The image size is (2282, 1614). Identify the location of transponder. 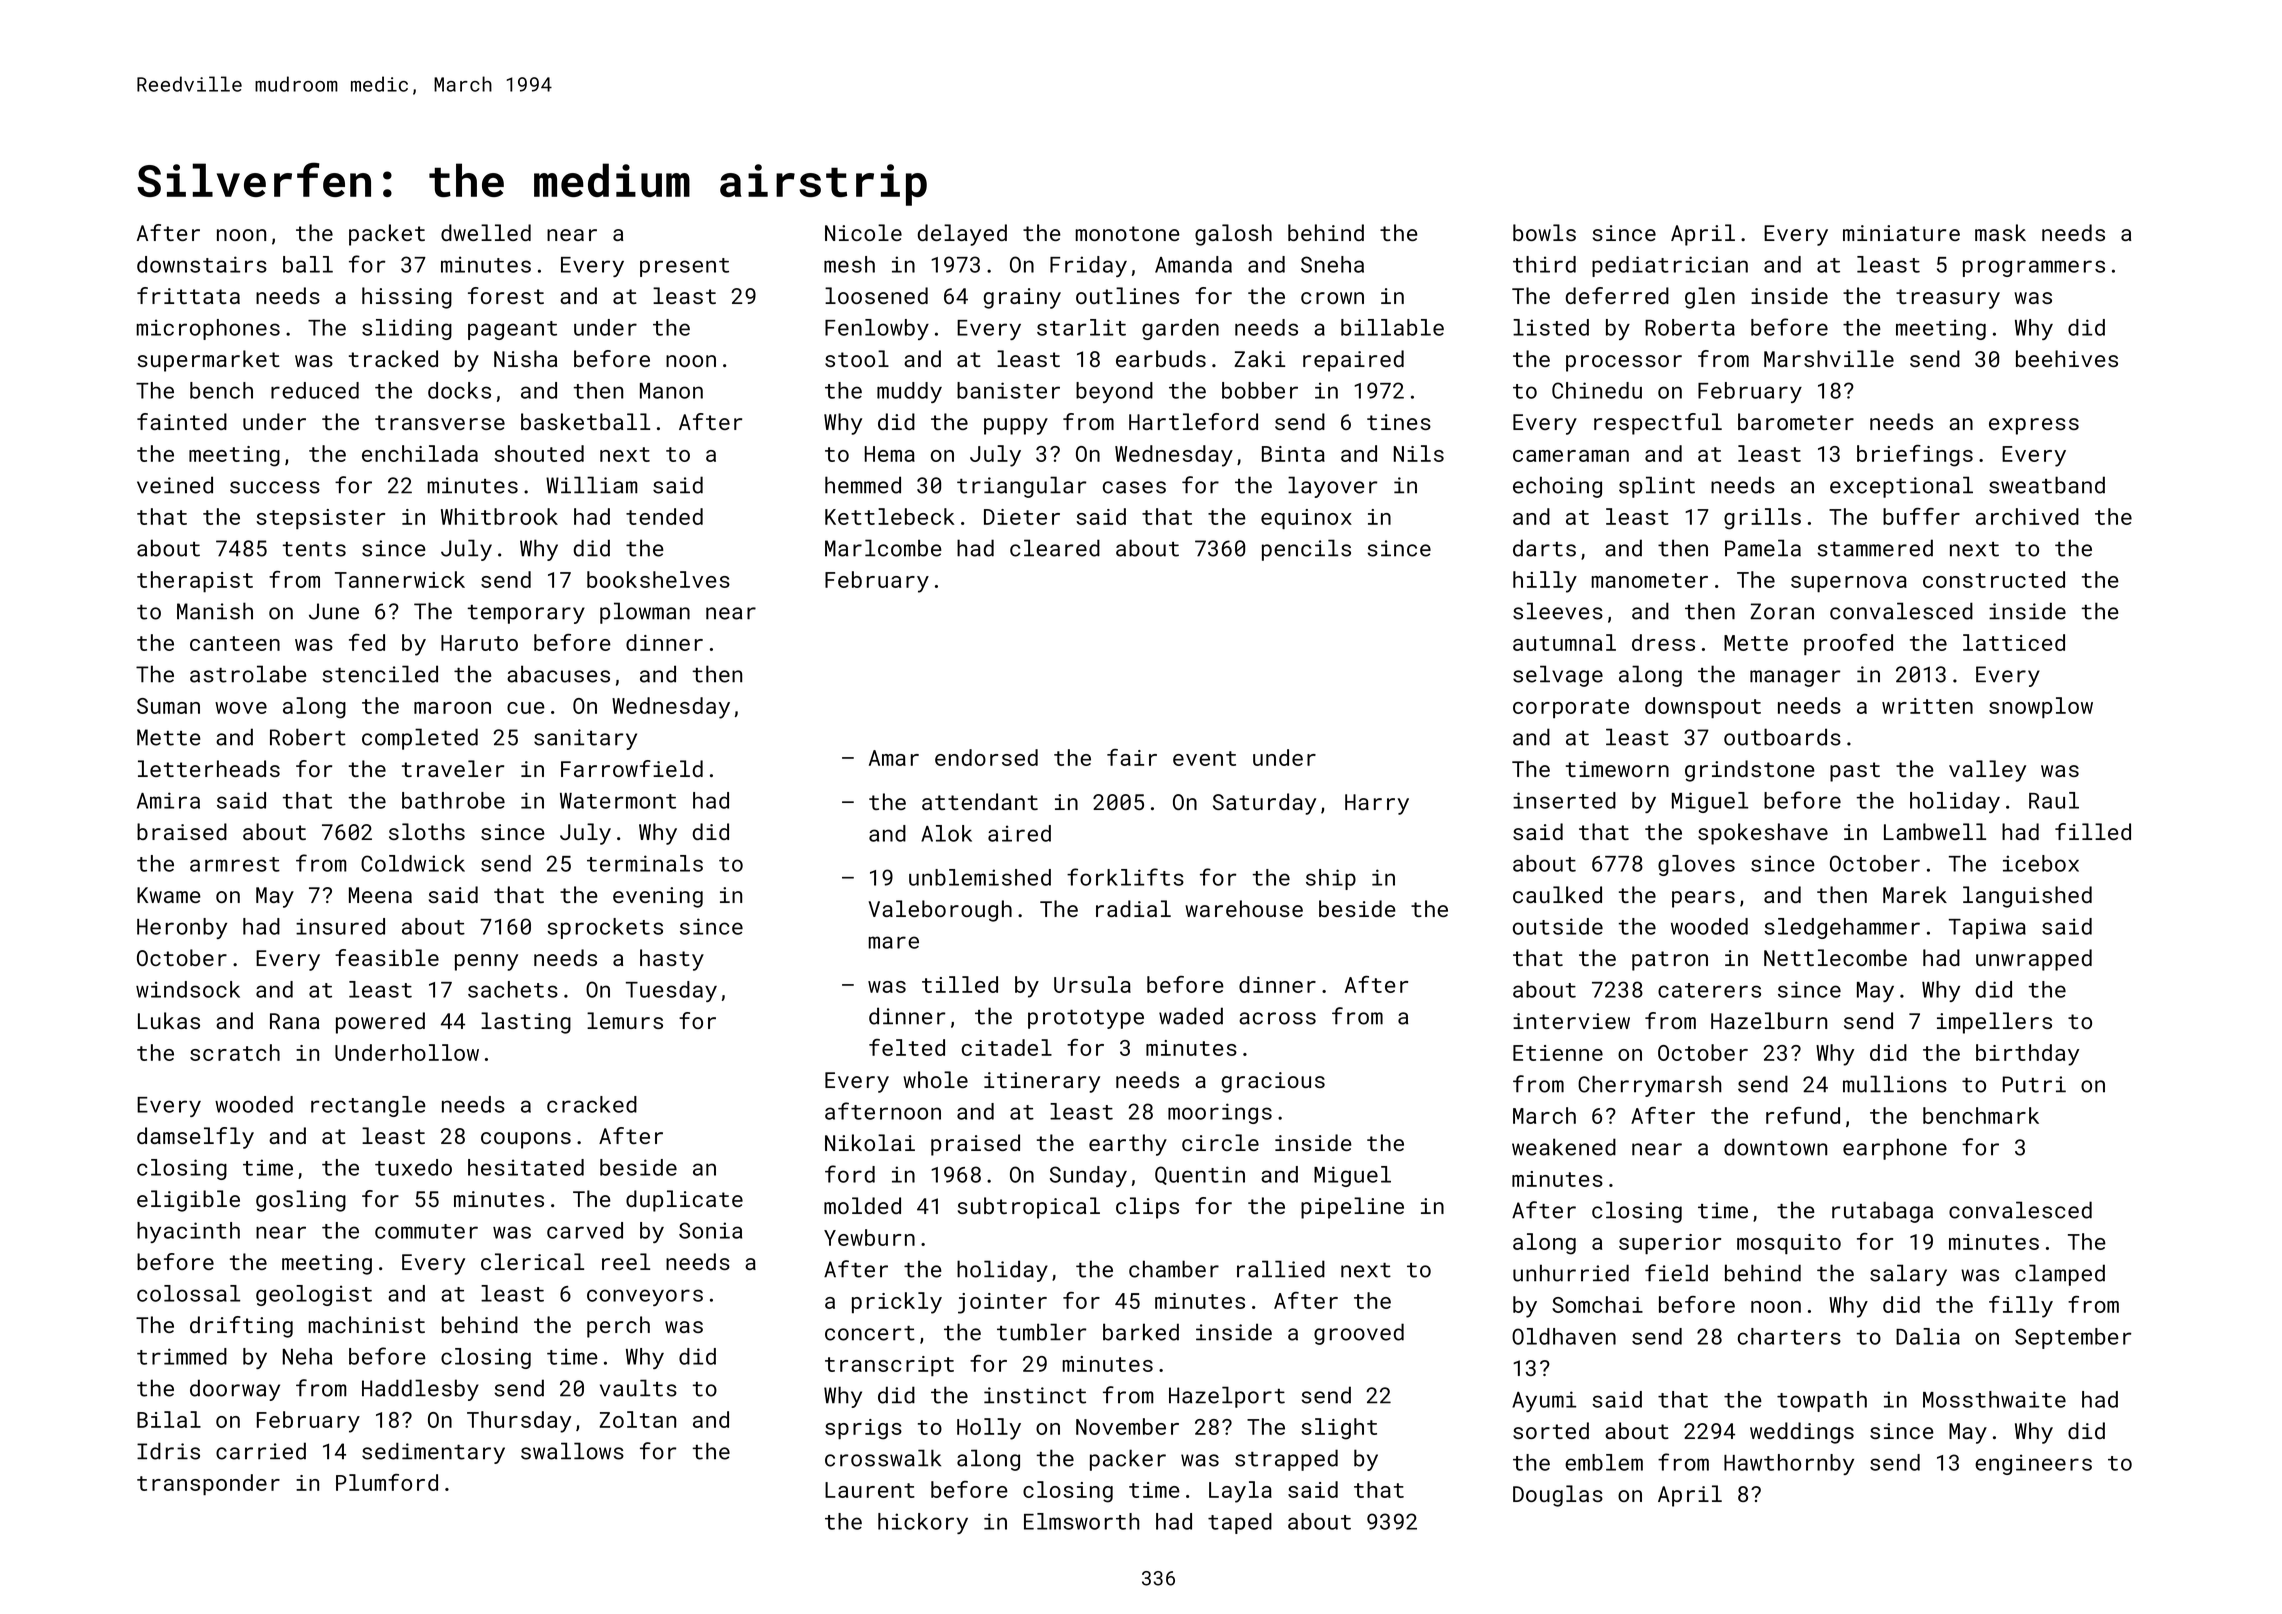
(208, 1485).
